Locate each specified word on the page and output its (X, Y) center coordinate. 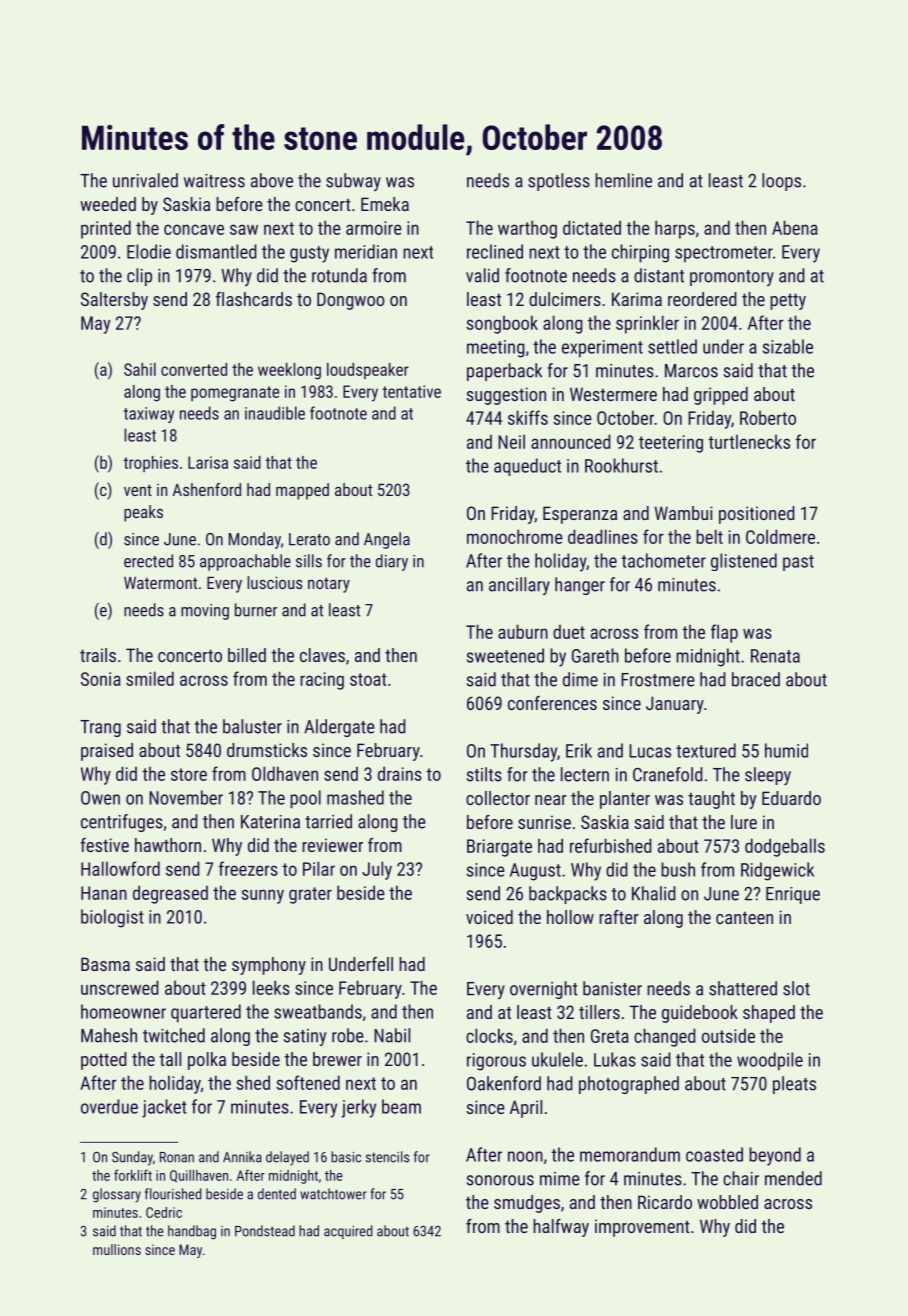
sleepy (768, 776)
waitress (214, 181)
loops (781, 182)
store (189, 774)
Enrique (793, 895)
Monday (255, 540)
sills (309, 561)
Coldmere (780, 536)
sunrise (544, 822)
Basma (105, 964)
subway (353, 182)
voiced (489, 917)
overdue (109, 1106)
